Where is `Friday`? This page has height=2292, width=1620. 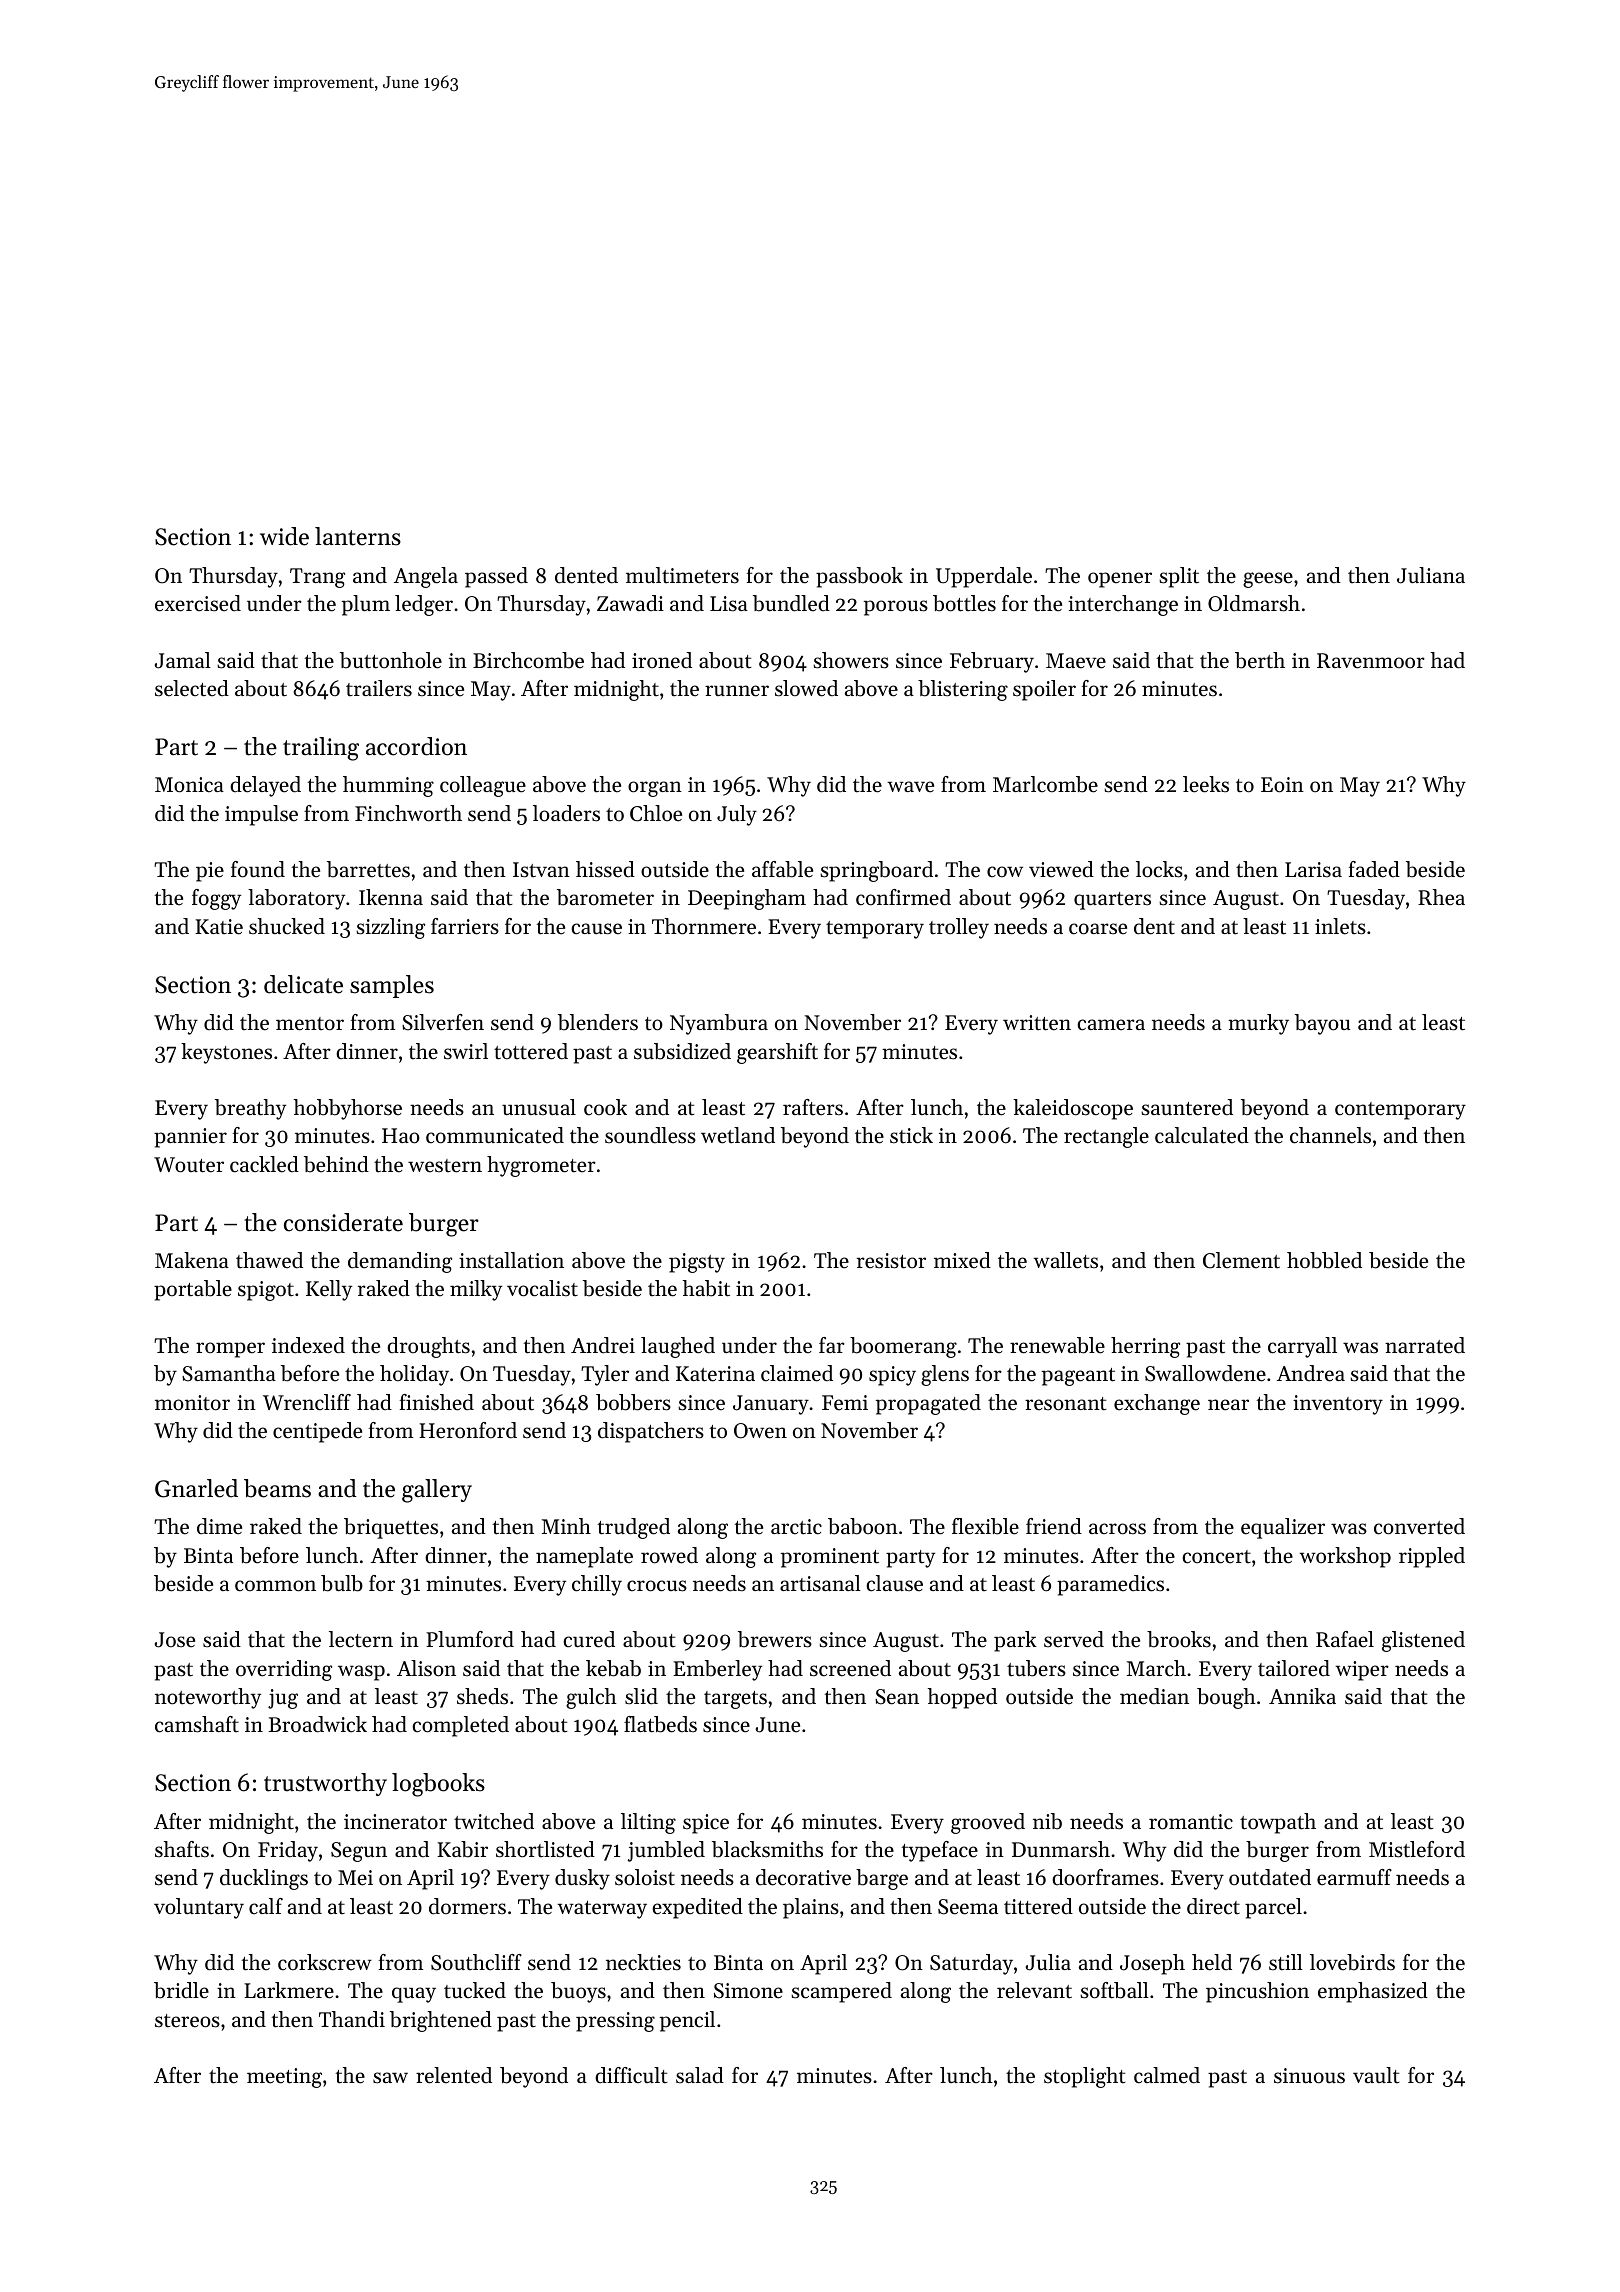 Friday is located at coordinates (288, 1851).
